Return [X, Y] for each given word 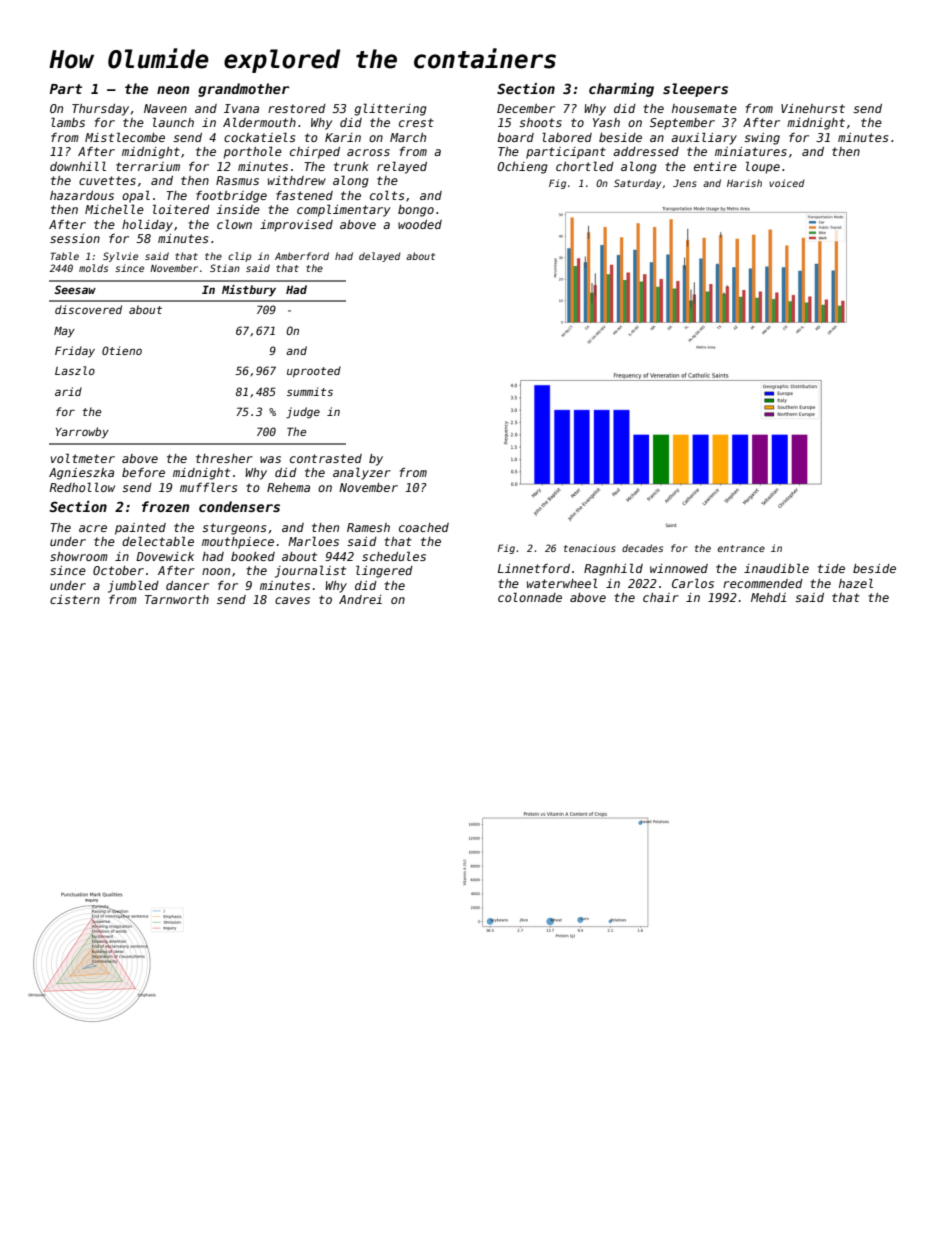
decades [642, 548]
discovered [88, 309]
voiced [787, 183]
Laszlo [75, 370]
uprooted [314, 371]
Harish [744, 183]
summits [310, 391]
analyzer [362, 473]
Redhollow [82, 487]
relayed [402, 167]
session [75, 238]
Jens [685, 183]
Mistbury [249, 291]
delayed [380, 257]
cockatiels [259, 137]
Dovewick [165, 556]
